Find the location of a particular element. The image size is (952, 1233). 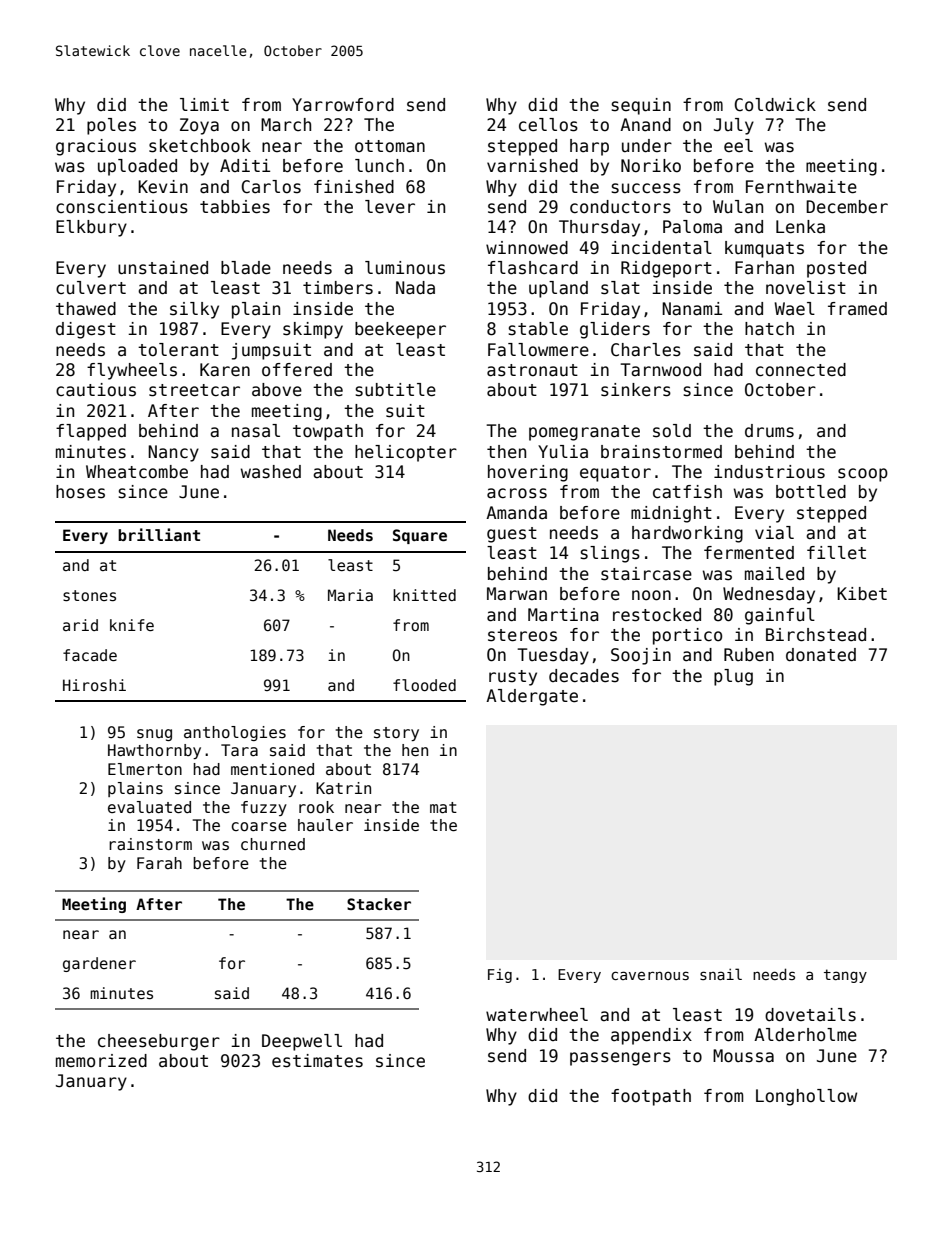

Yarrowford is located at coordinates (343, 105).
